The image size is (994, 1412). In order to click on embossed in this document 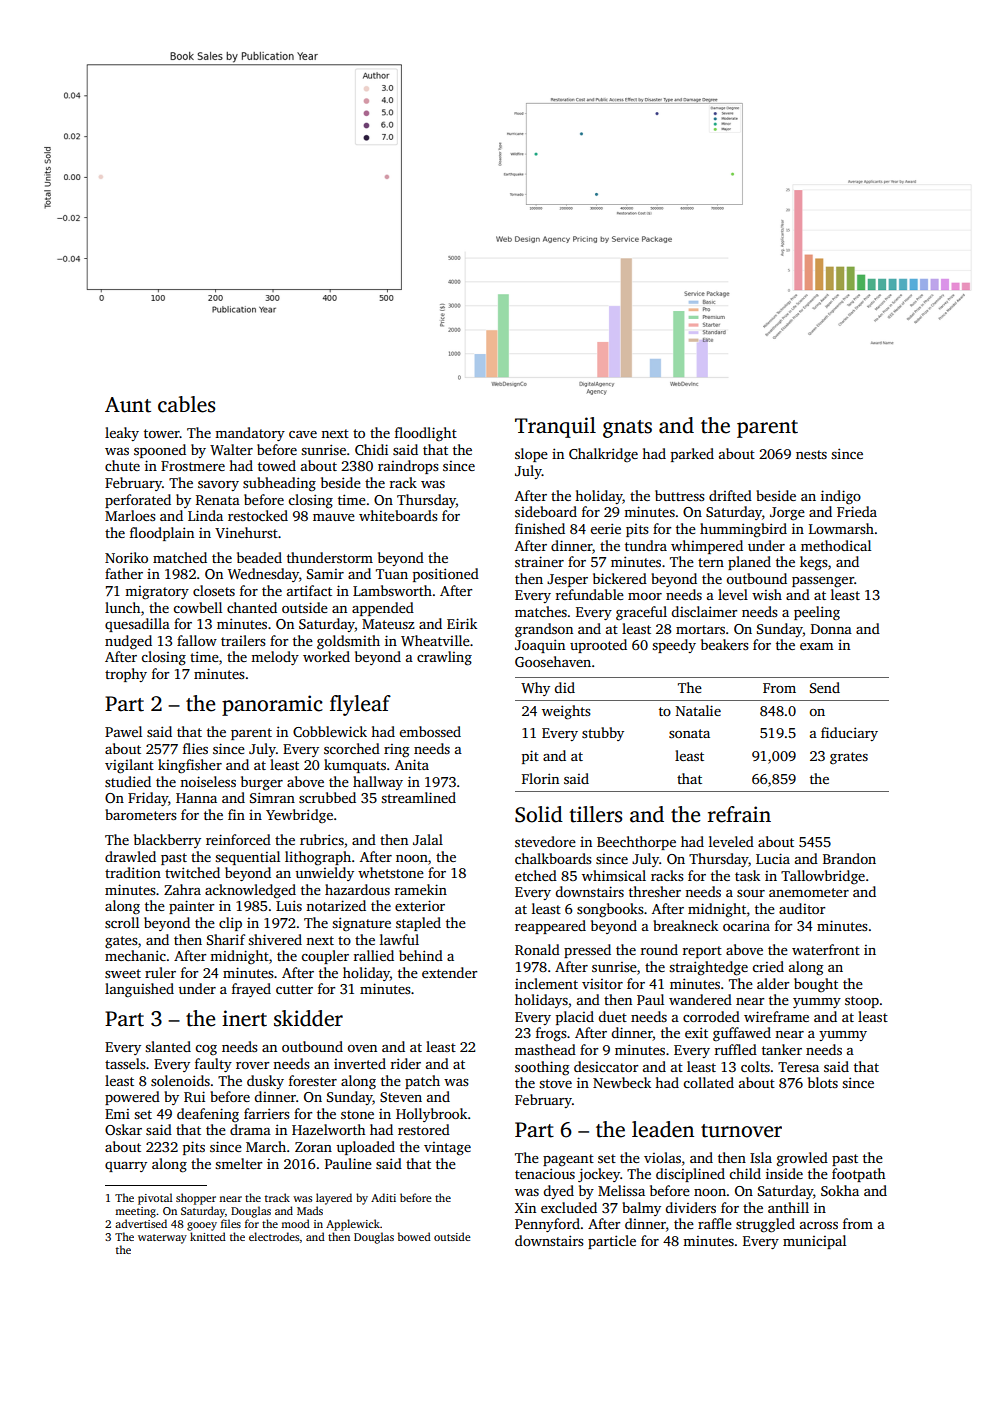, I will do `click(430, 731)`.
